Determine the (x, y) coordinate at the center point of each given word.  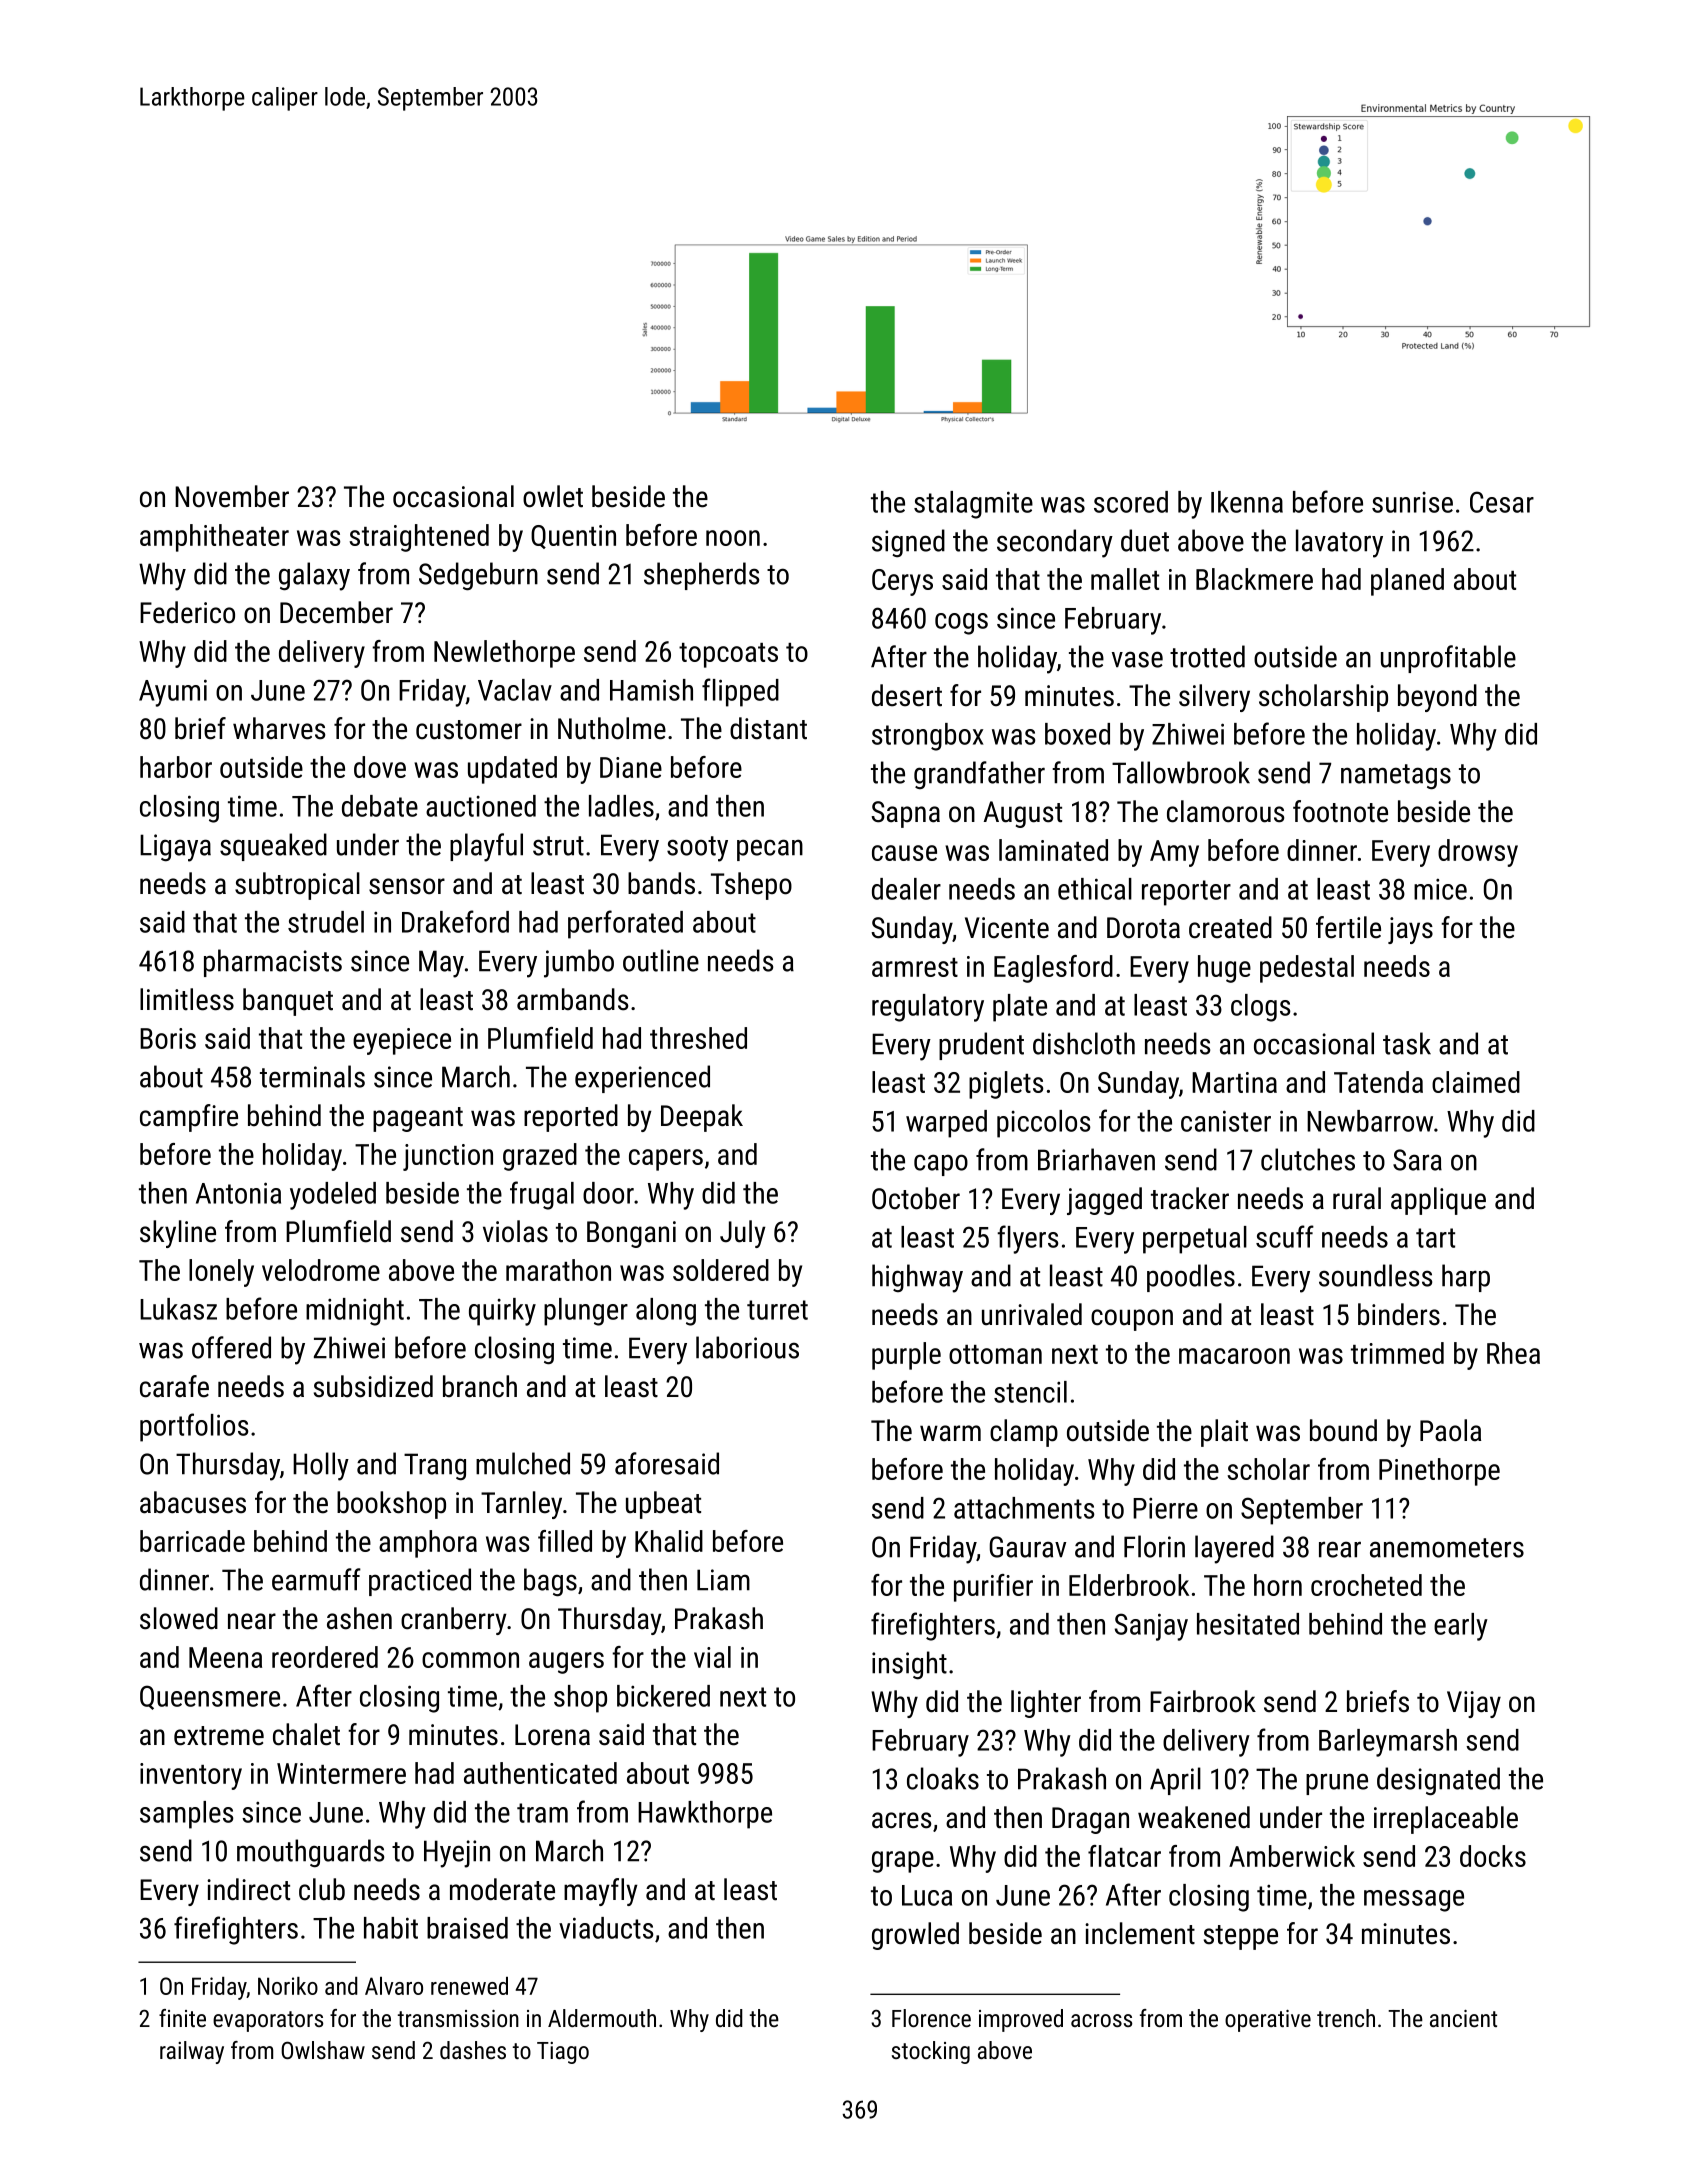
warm (950, 1433)
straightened (419, 538)
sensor (407, 886)
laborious (747, 1347)
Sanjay (1151, 1627)
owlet (553, 496)
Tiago (563, 2053)
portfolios (194, 1427)
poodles (1191, 1278)
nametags (1396, 777)
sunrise (1412, 502)
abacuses (193, 1502)
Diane (631, 767)
